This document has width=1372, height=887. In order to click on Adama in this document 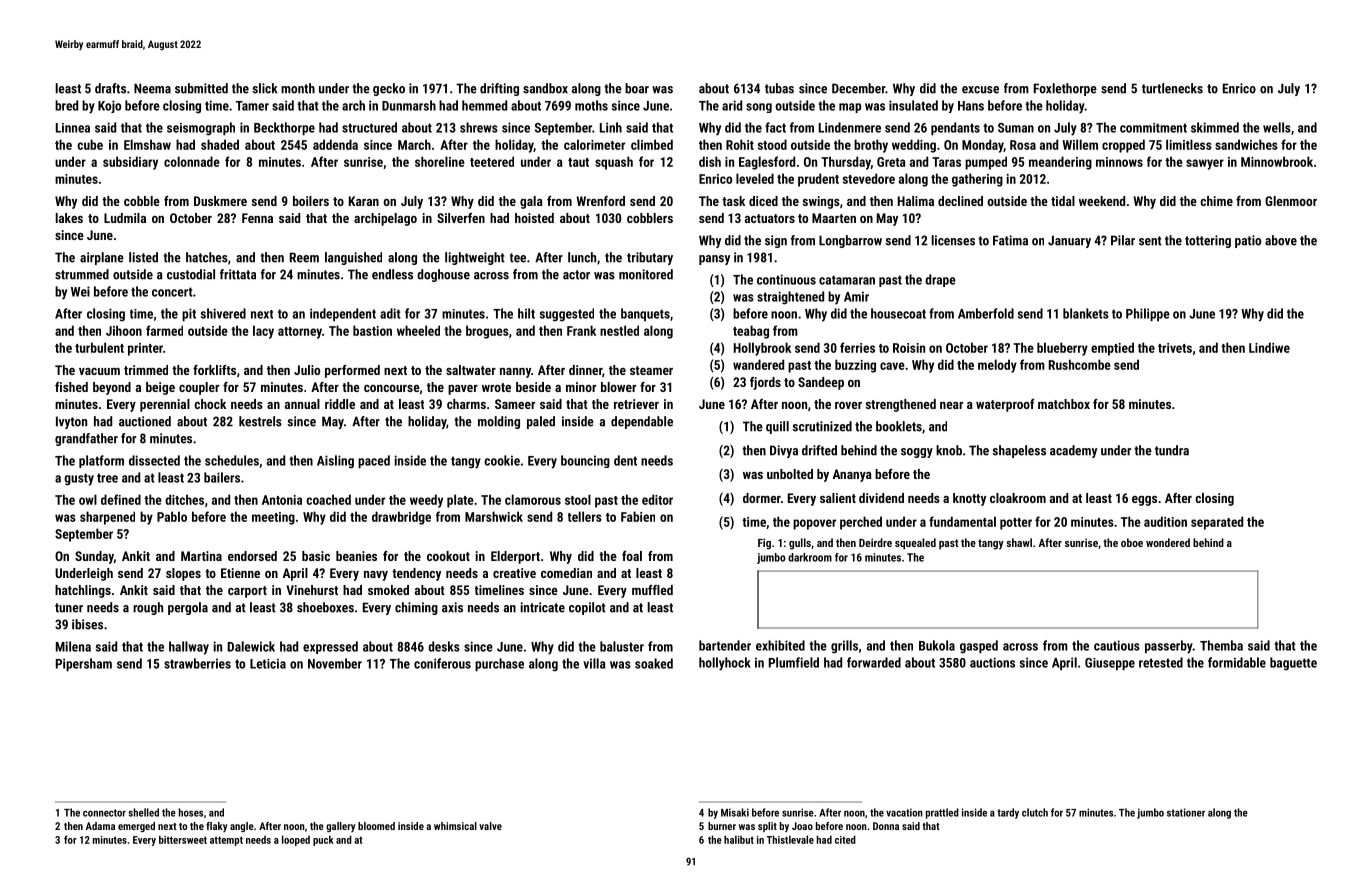, I will do `click(100, 826)`.
